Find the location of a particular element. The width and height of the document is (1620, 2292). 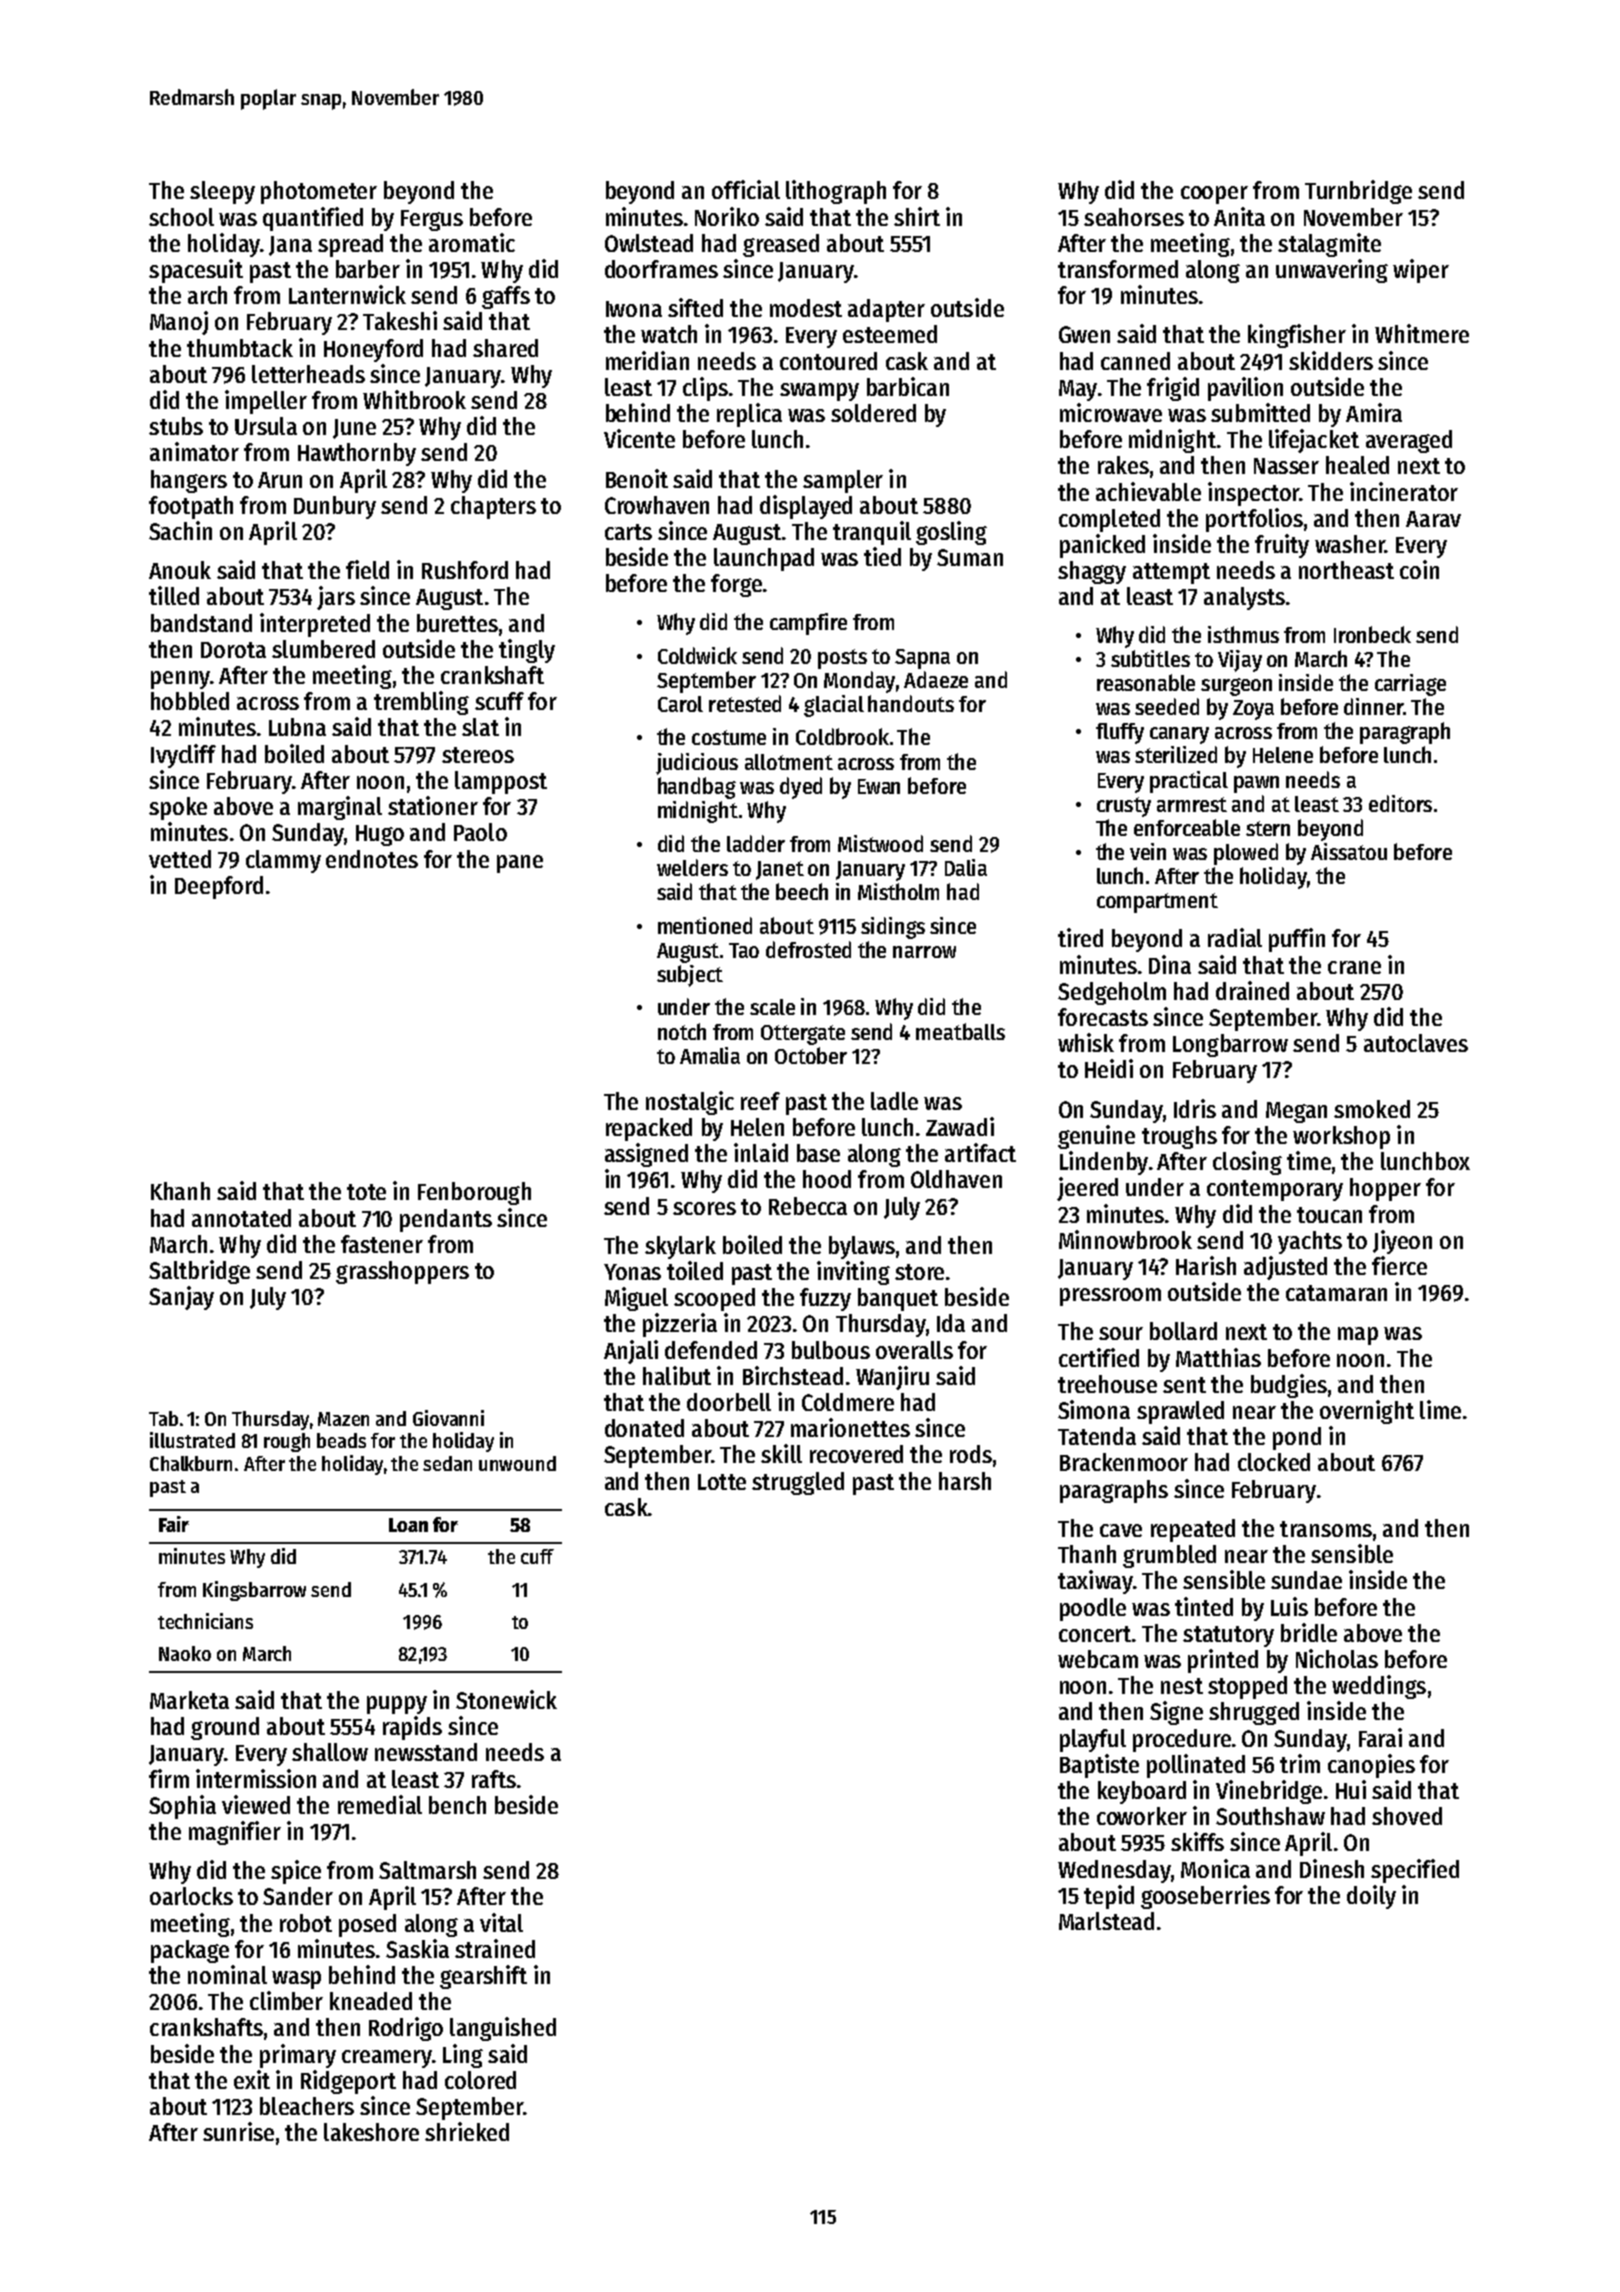

Turnbridge is located at coordinates (1358, 192).
